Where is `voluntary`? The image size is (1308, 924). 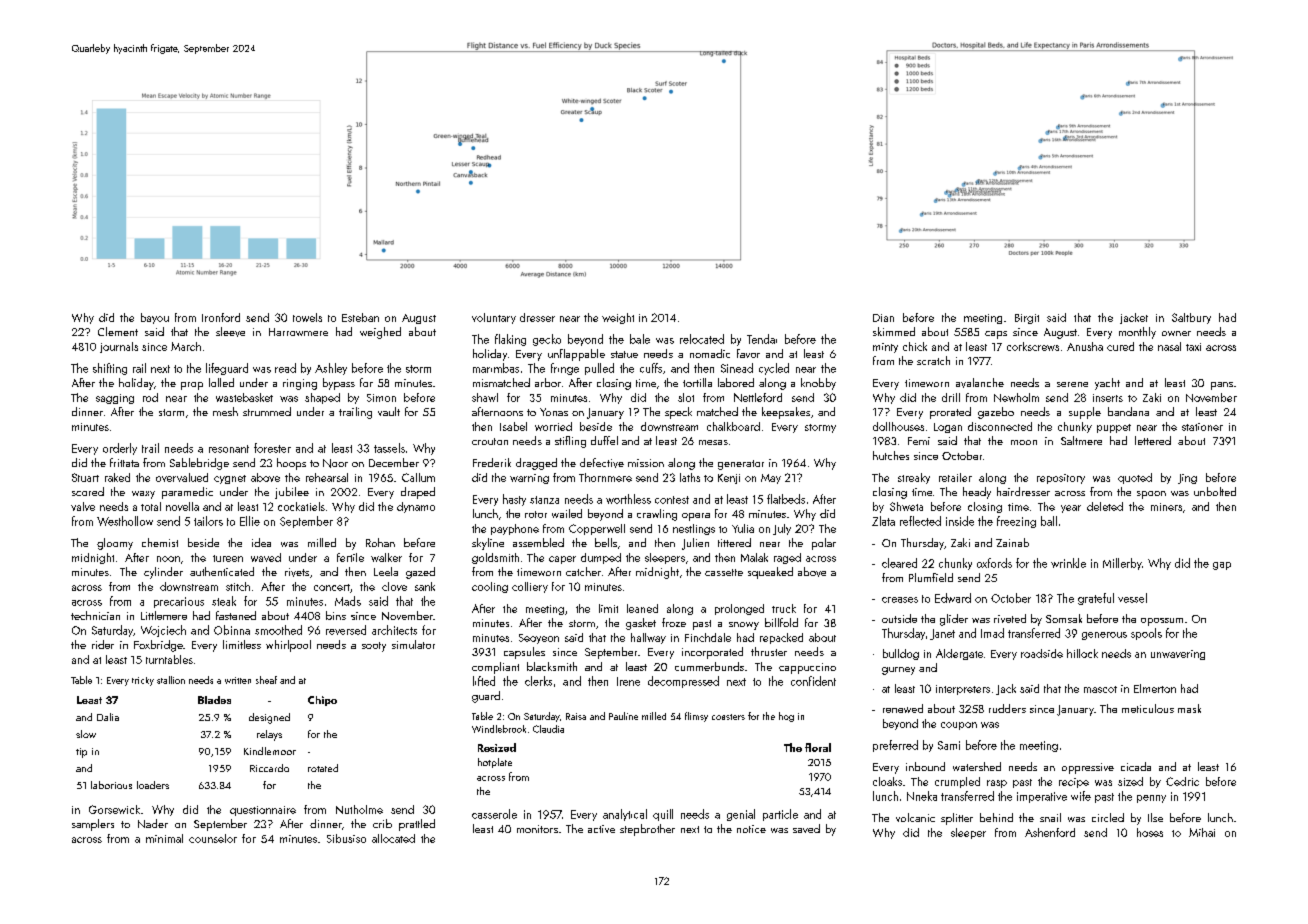
voluntary is located at coordinates (494, 318).
